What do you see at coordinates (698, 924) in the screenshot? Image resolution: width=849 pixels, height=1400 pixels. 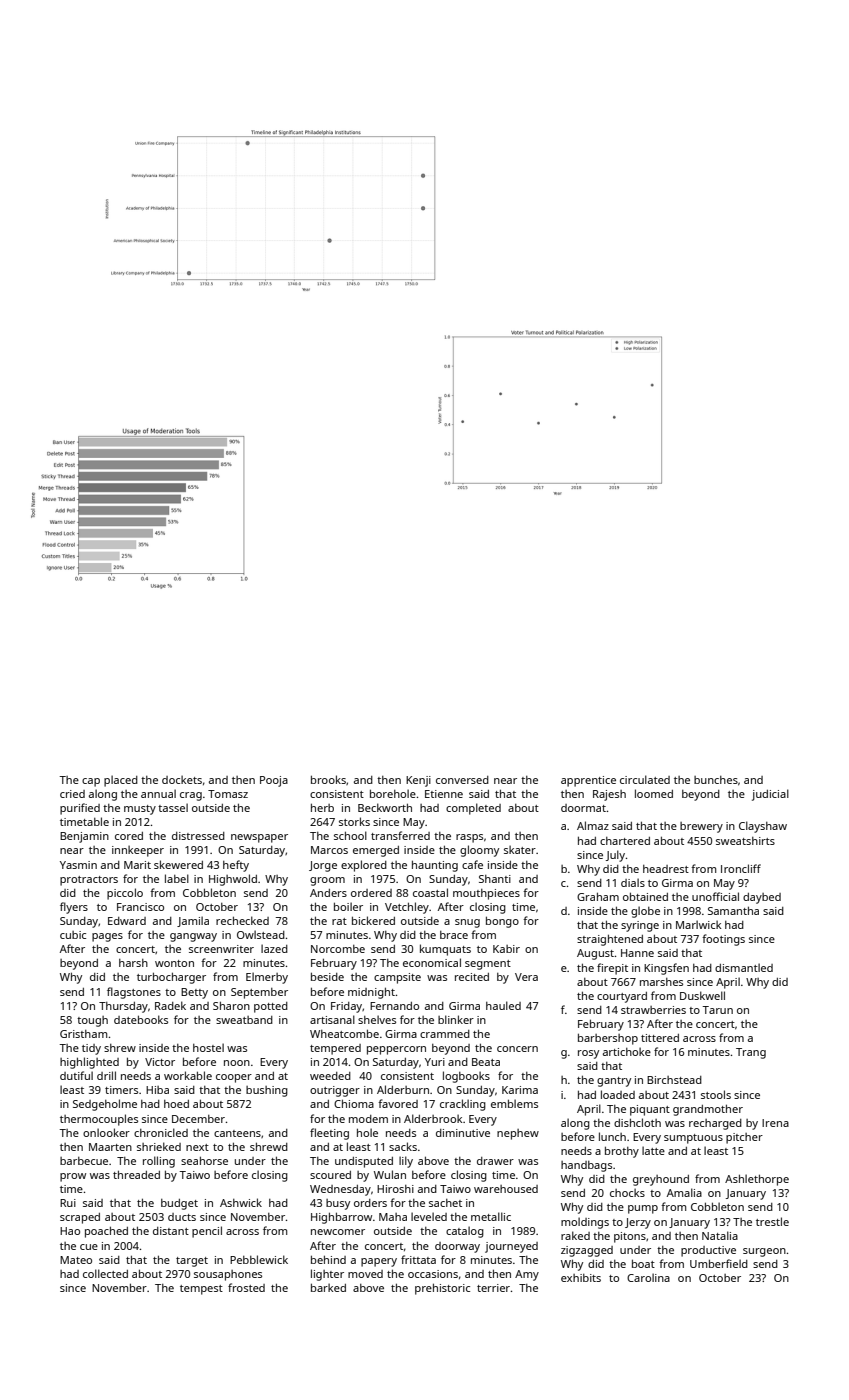 I see `Marlwick` at bounding box center [698, 924].
